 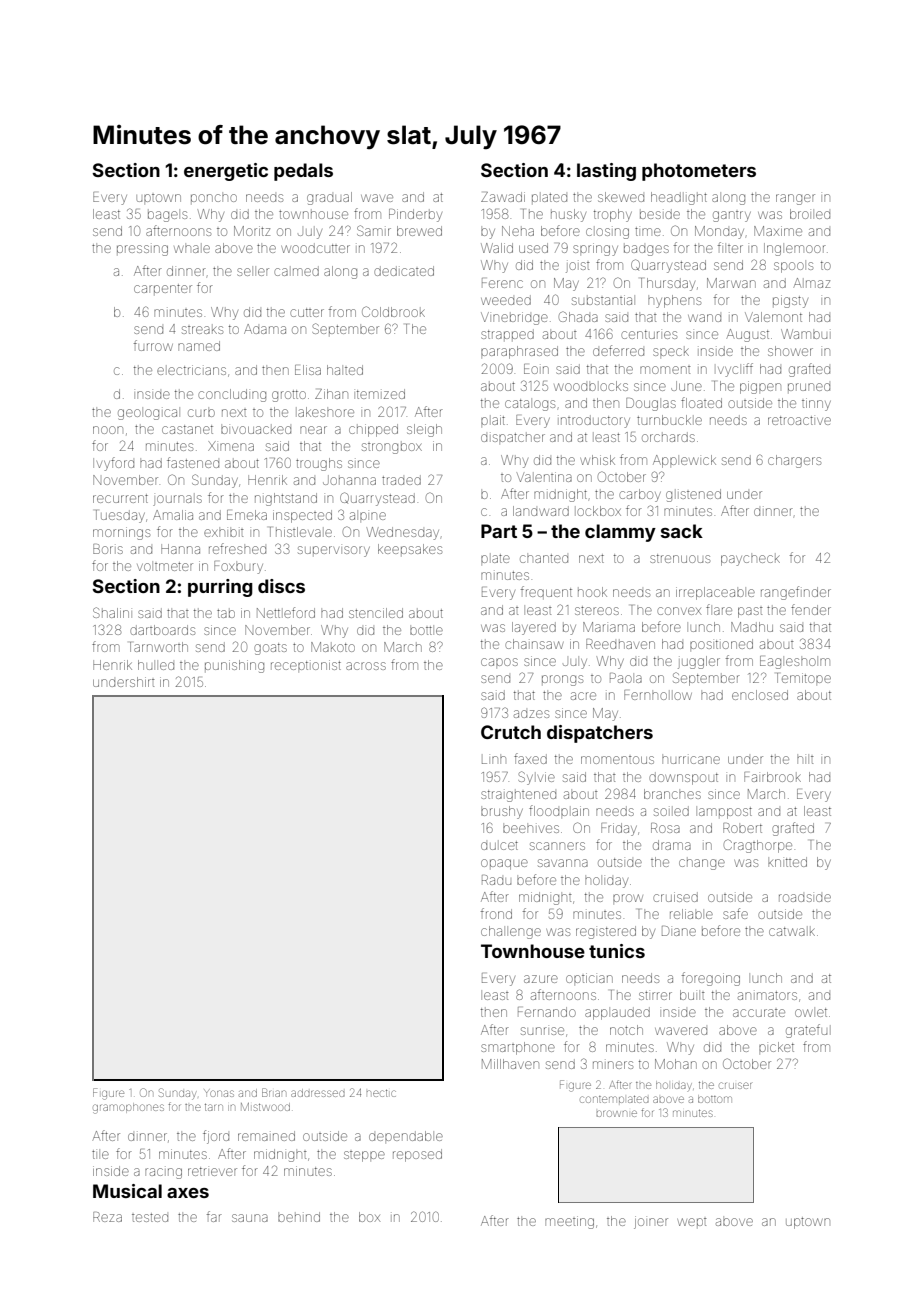 I want to click on joiner, so click(x=651, y=1222).
